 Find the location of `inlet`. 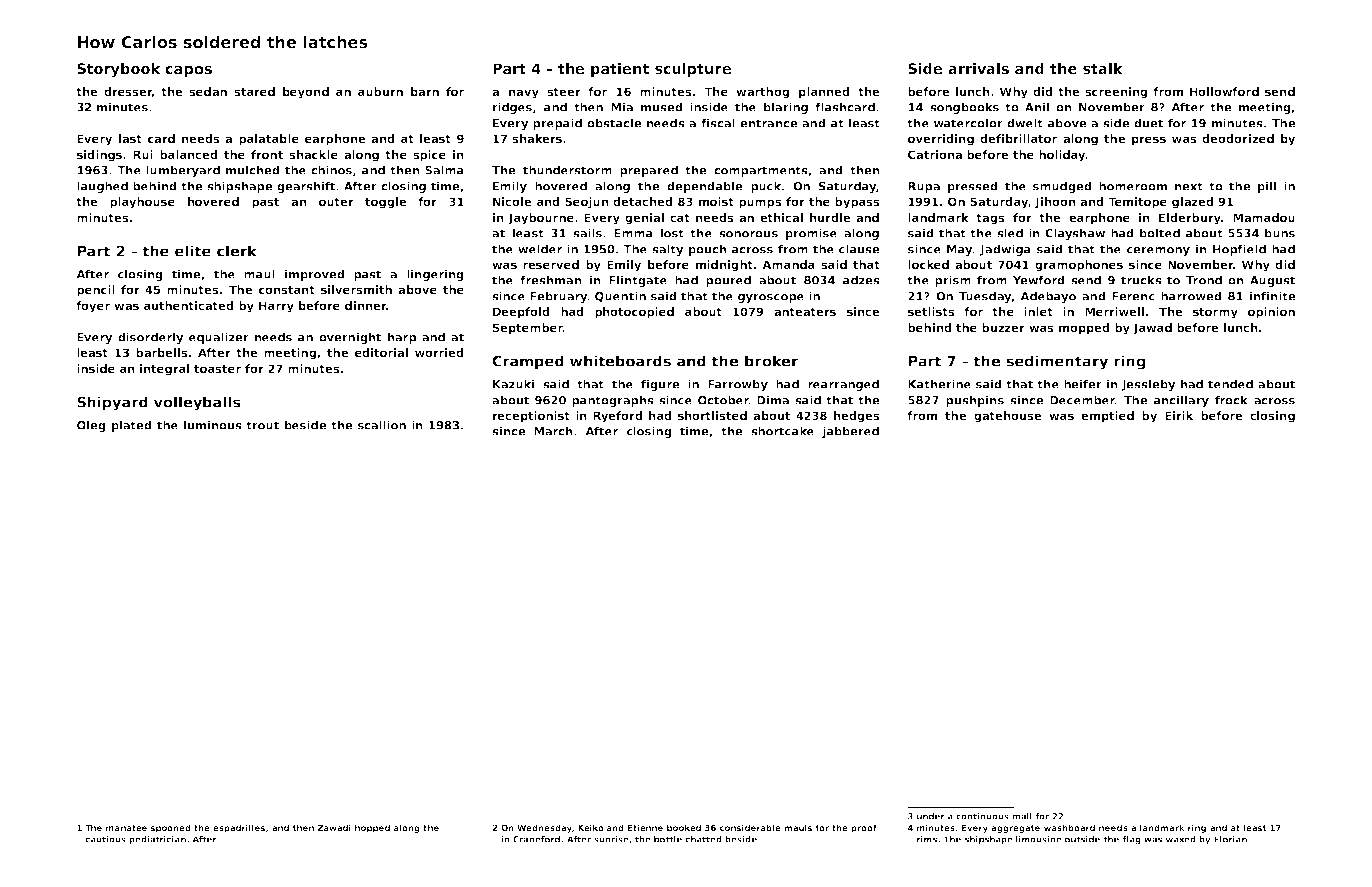

inlet is located at coordinates (1038, 311).
